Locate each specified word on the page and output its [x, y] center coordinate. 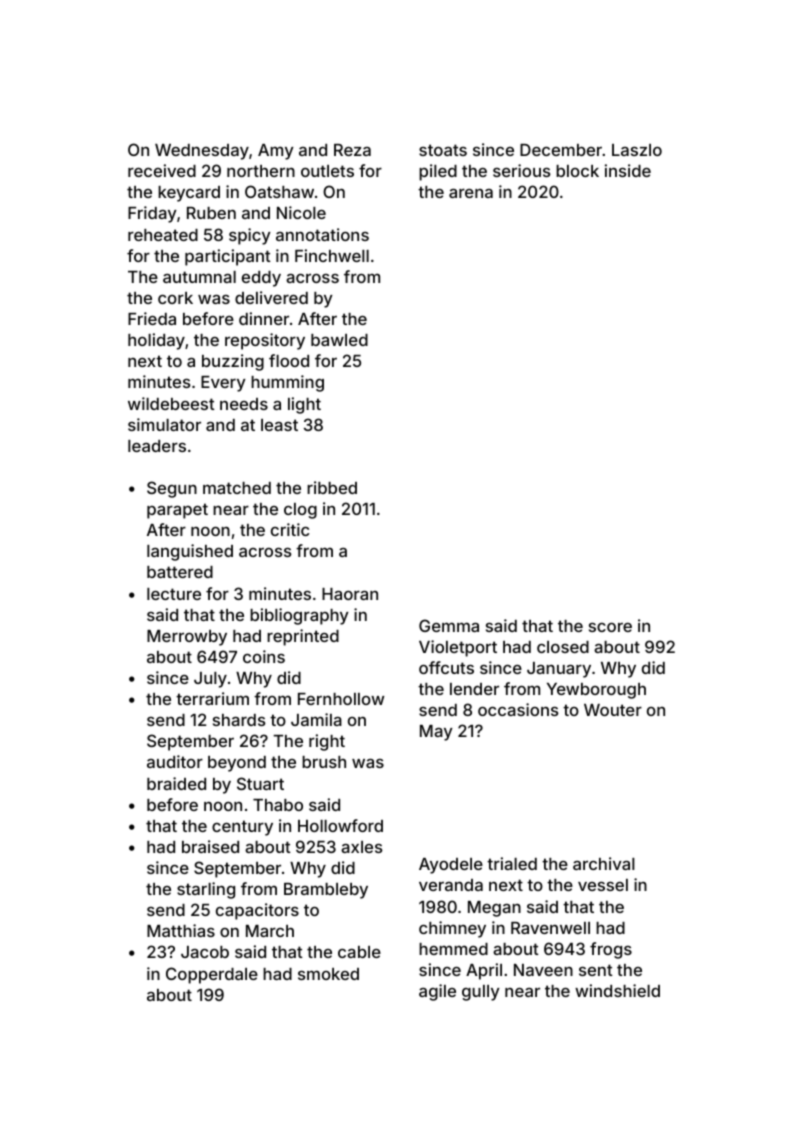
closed [563, 647]
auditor [175, 761]
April [484, 971]
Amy [276, 152]
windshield [617, 990]
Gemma [449, 625]
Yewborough [596, 691]
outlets [327, 171]
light [304, 405]
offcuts [446, 667]
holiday [156, 341]
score [610, 627]
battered [180, 572]
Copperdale [212, 975]
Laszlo [637, 150]
